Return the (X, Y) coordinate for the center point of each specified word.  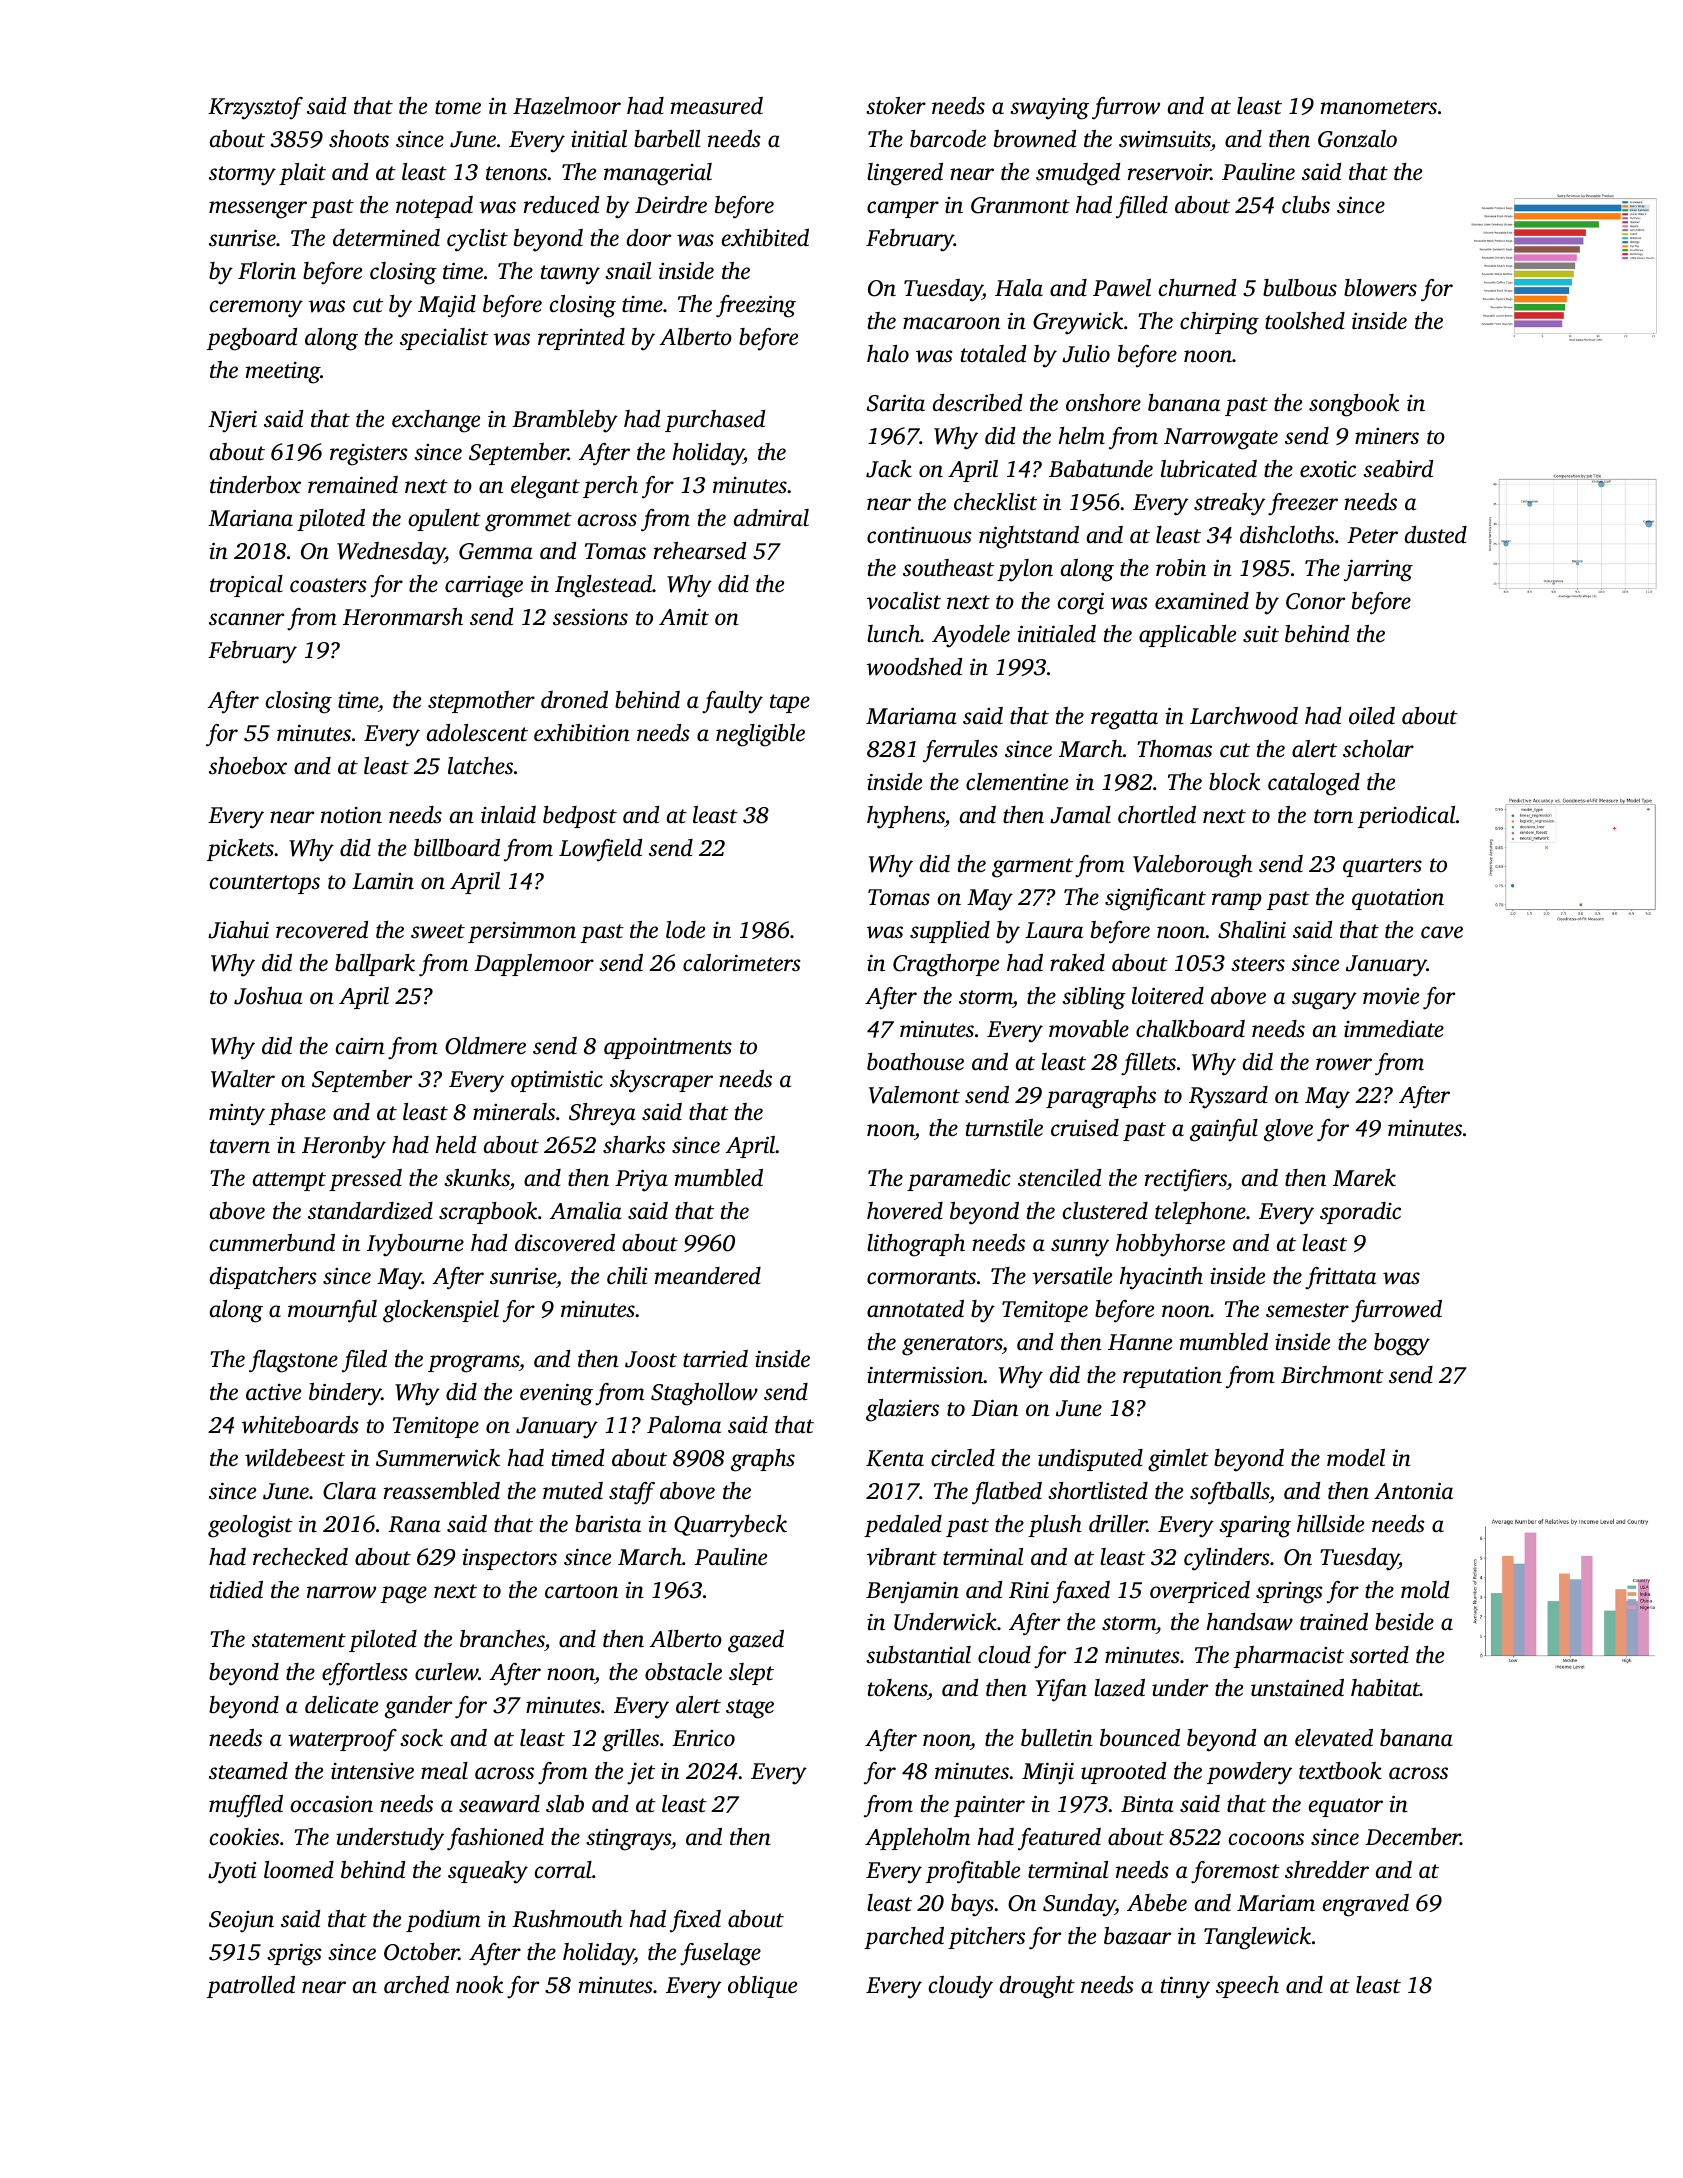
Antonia (1413, 1491)
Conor (1315, 601)
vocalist (904, 601)
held (456, 1144)
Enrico (703, 1738)
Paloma (684, 1425)
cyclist (477, 240)
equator (1346, 1807)
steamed (248, 1771)
